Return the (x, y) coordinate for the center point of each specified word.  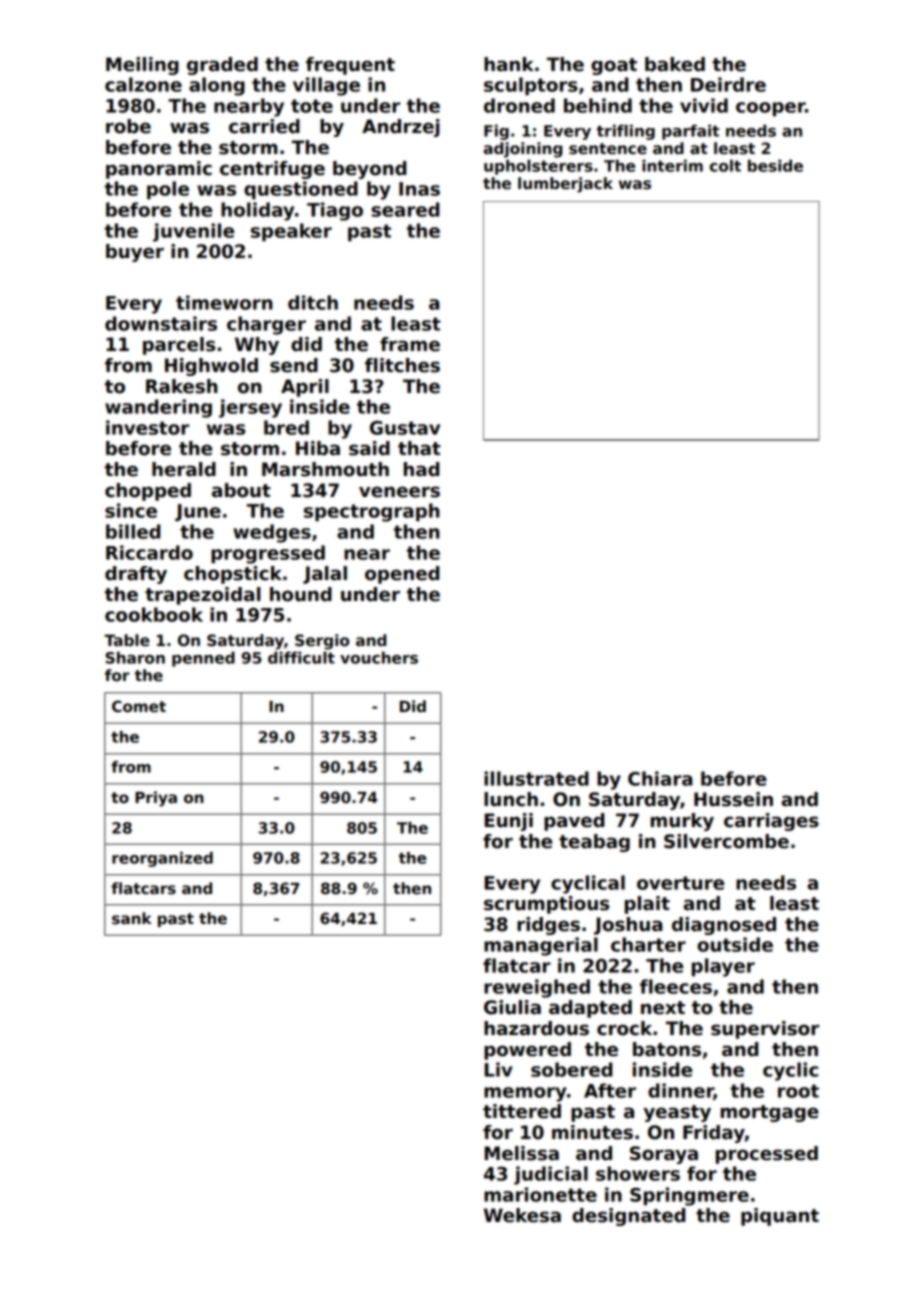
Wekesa (522, 1215)
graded (222, 66)
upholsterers (538, 167)
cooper (770, 109)
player (723, 967)
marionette (540, 1194)
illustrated (536, 778)
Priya (156, 799)
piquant (780, 1217)
